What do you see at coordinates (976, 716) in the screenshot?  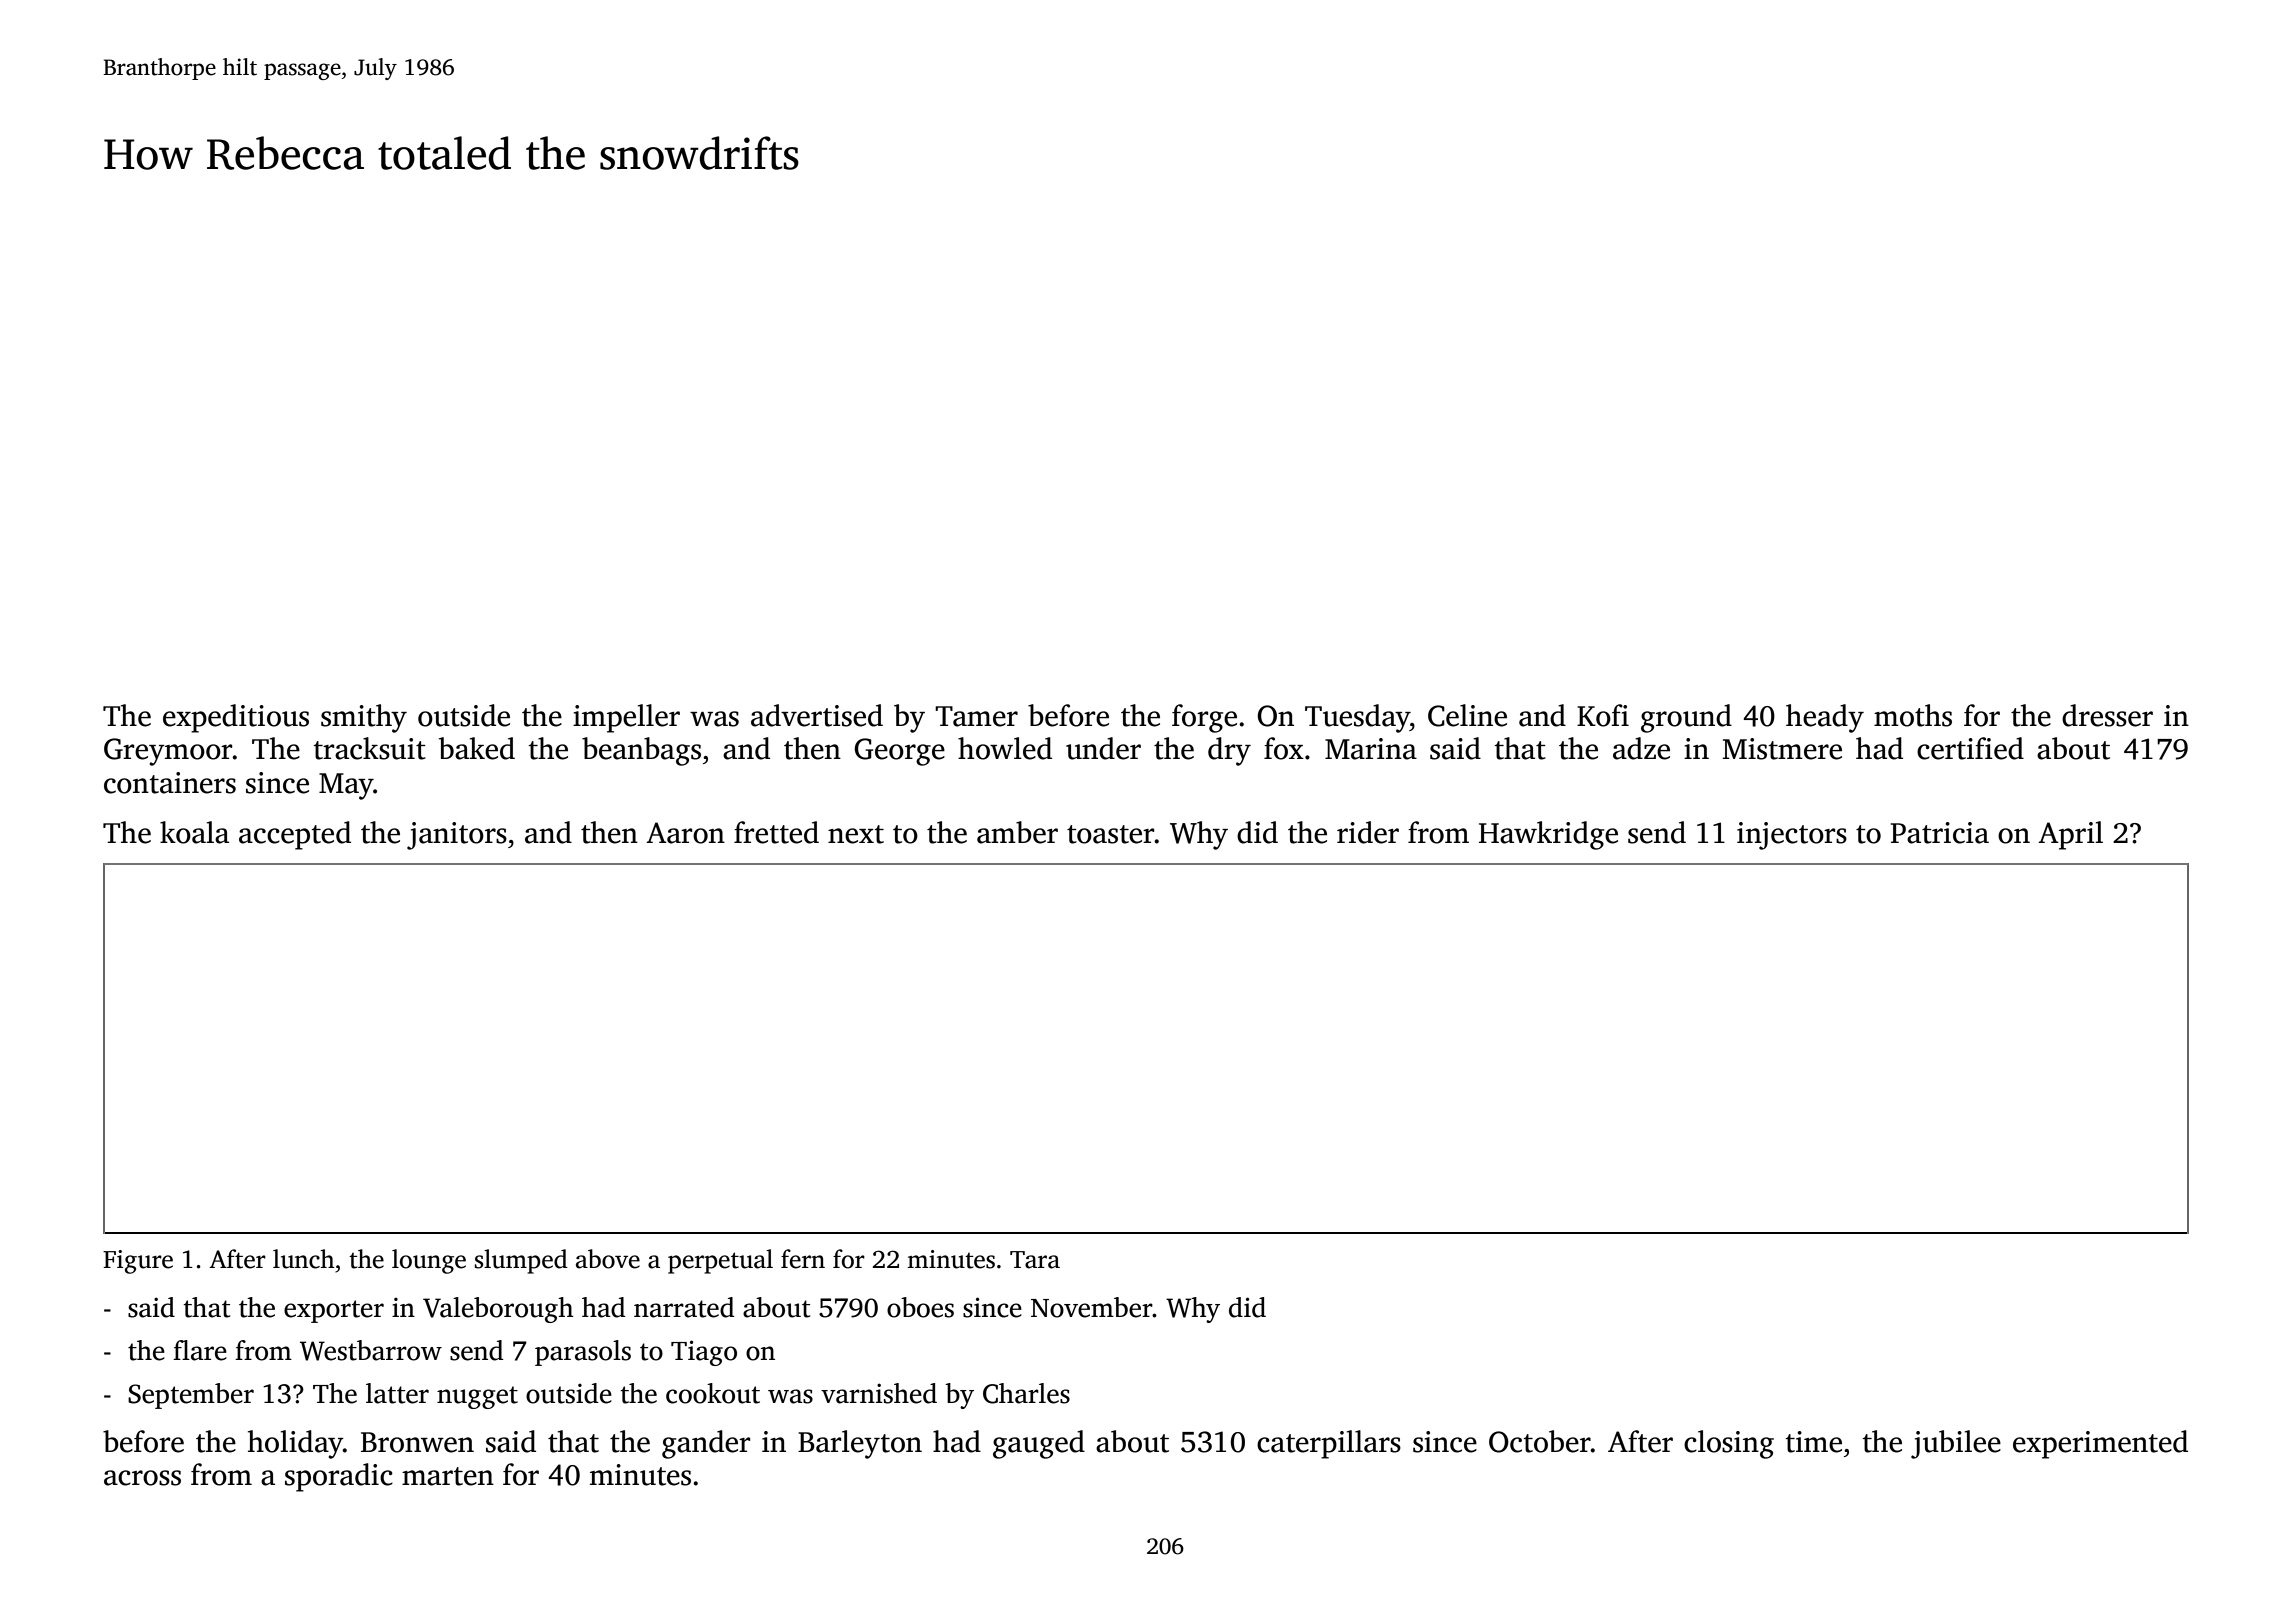 I see `Tamer` at bounding box center [976, 716].
